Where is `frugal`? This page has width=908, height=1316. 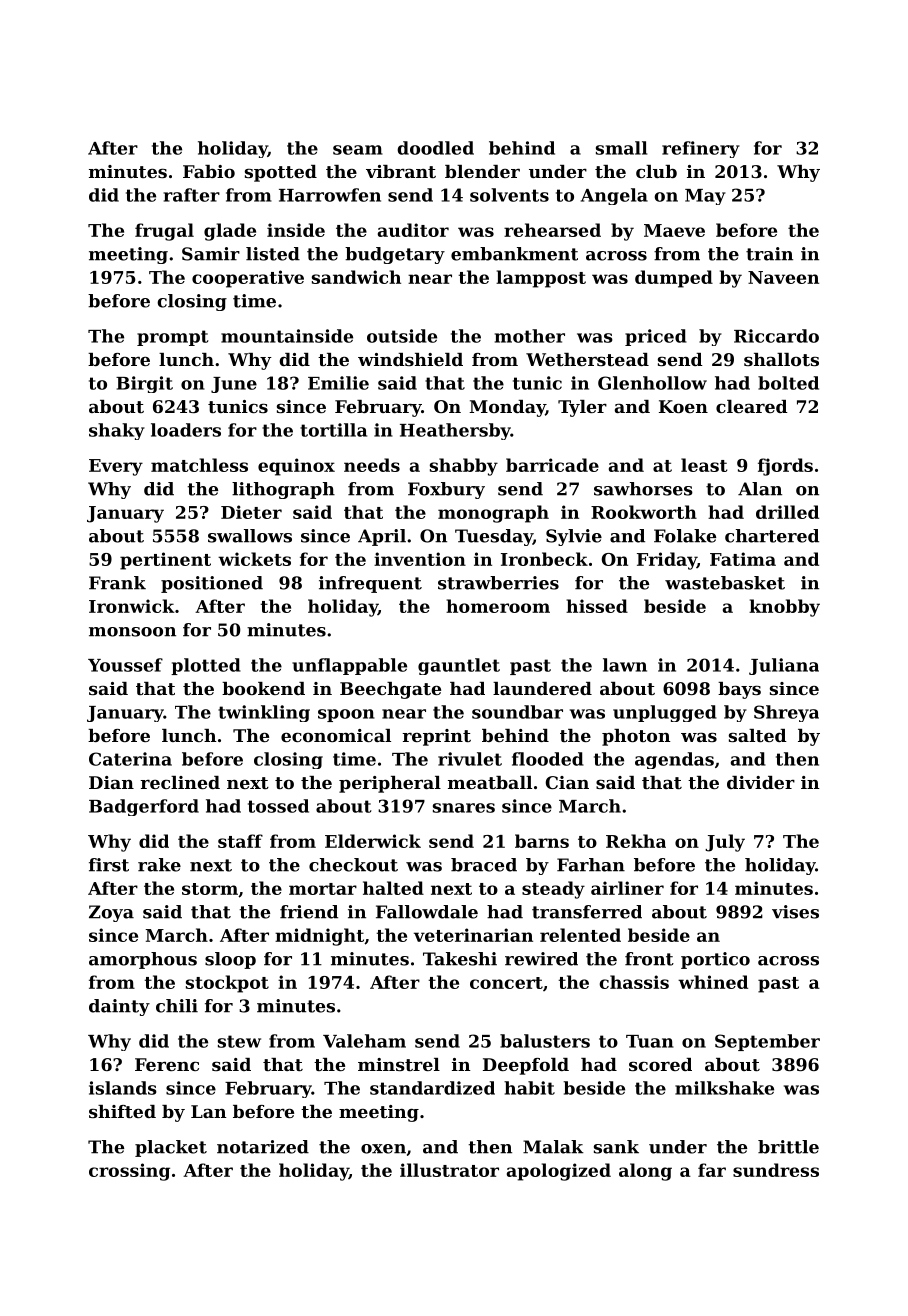 frugal is located at coordinates (164, 232).
